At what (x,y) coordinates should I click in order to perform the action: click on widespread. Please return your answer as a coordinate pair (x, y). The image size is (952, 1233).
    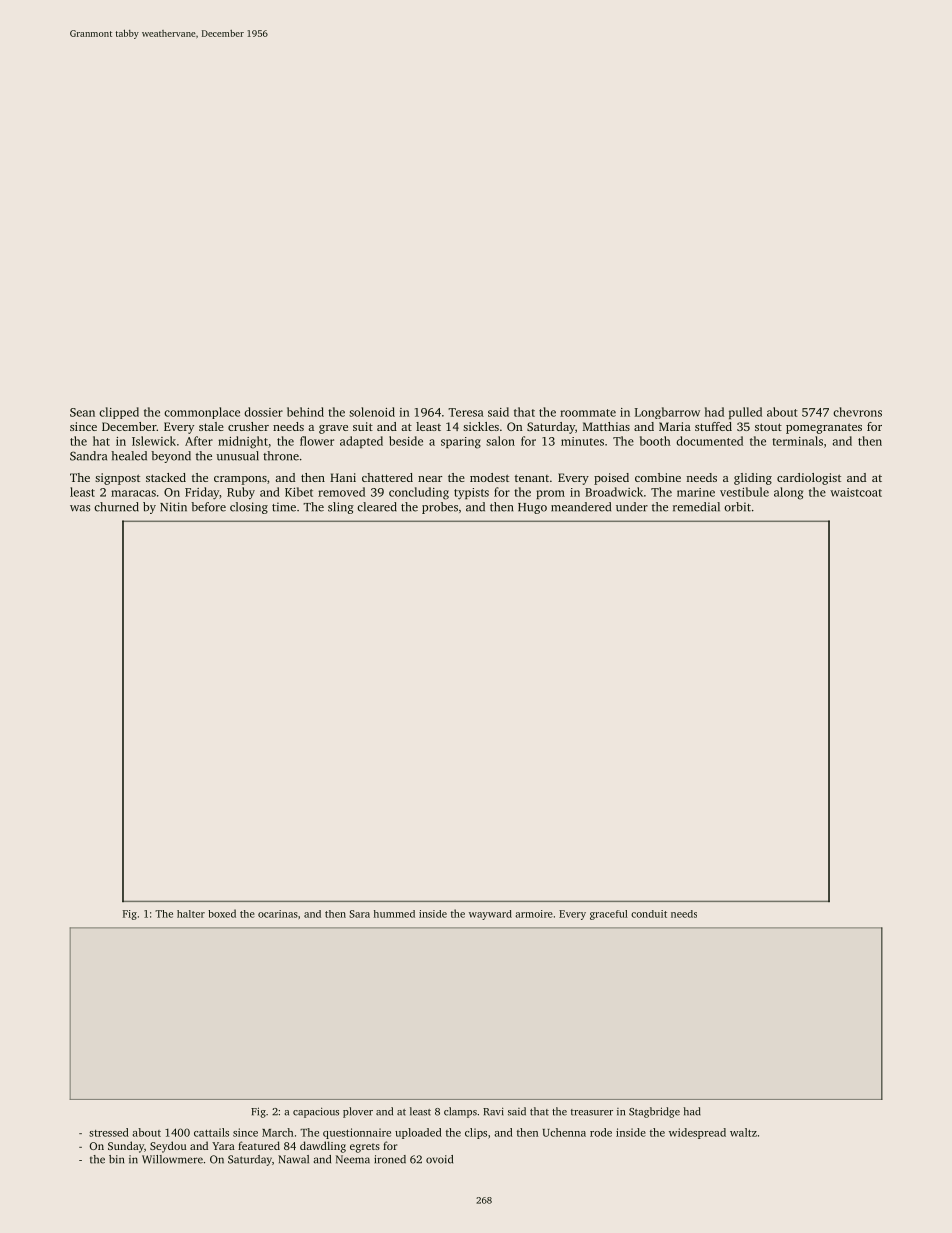
    Looking at the image, I should click on (697, 1133).
